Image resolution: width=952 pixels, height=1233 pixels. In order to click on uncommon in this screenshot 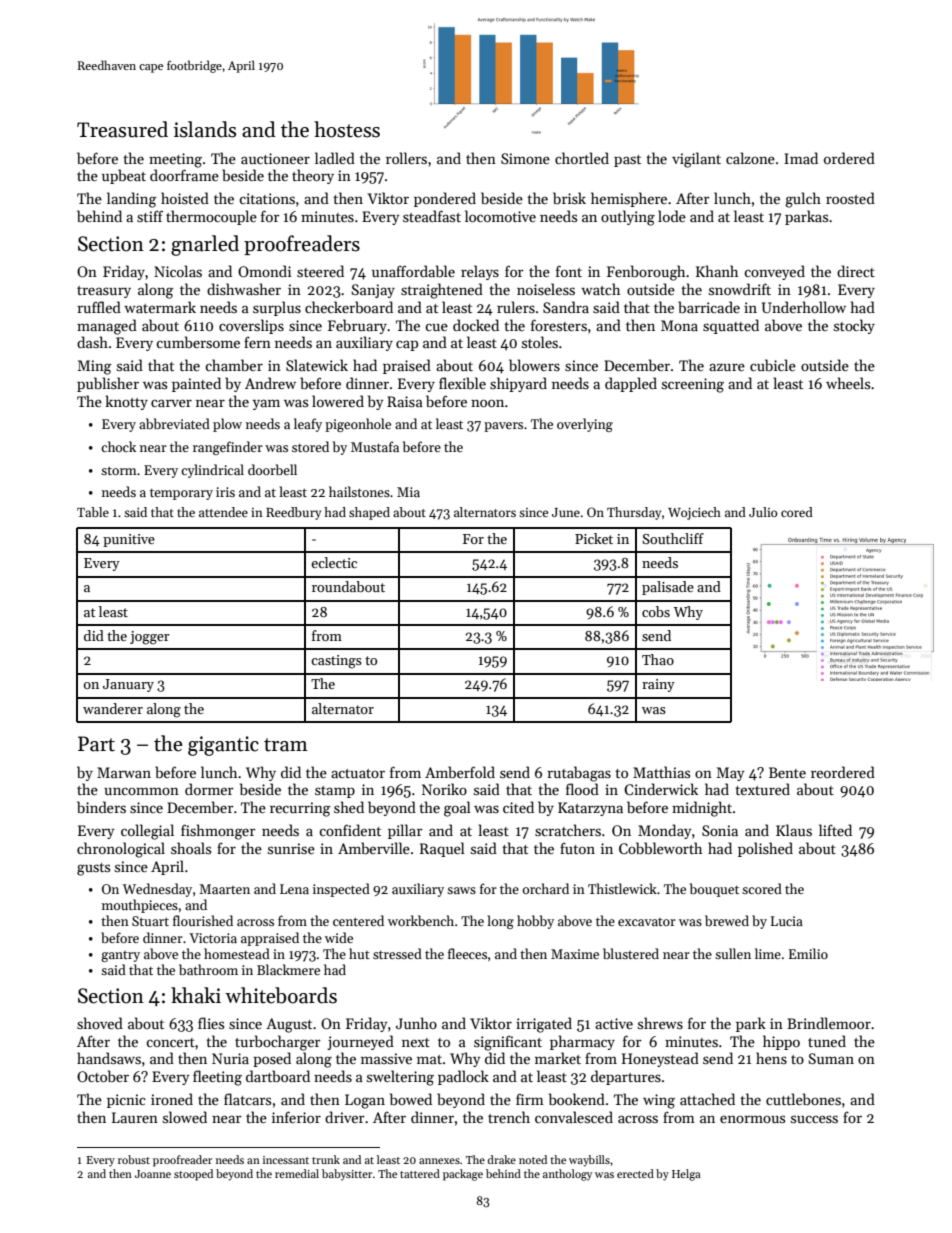, I will do `click(141, 791)`.
